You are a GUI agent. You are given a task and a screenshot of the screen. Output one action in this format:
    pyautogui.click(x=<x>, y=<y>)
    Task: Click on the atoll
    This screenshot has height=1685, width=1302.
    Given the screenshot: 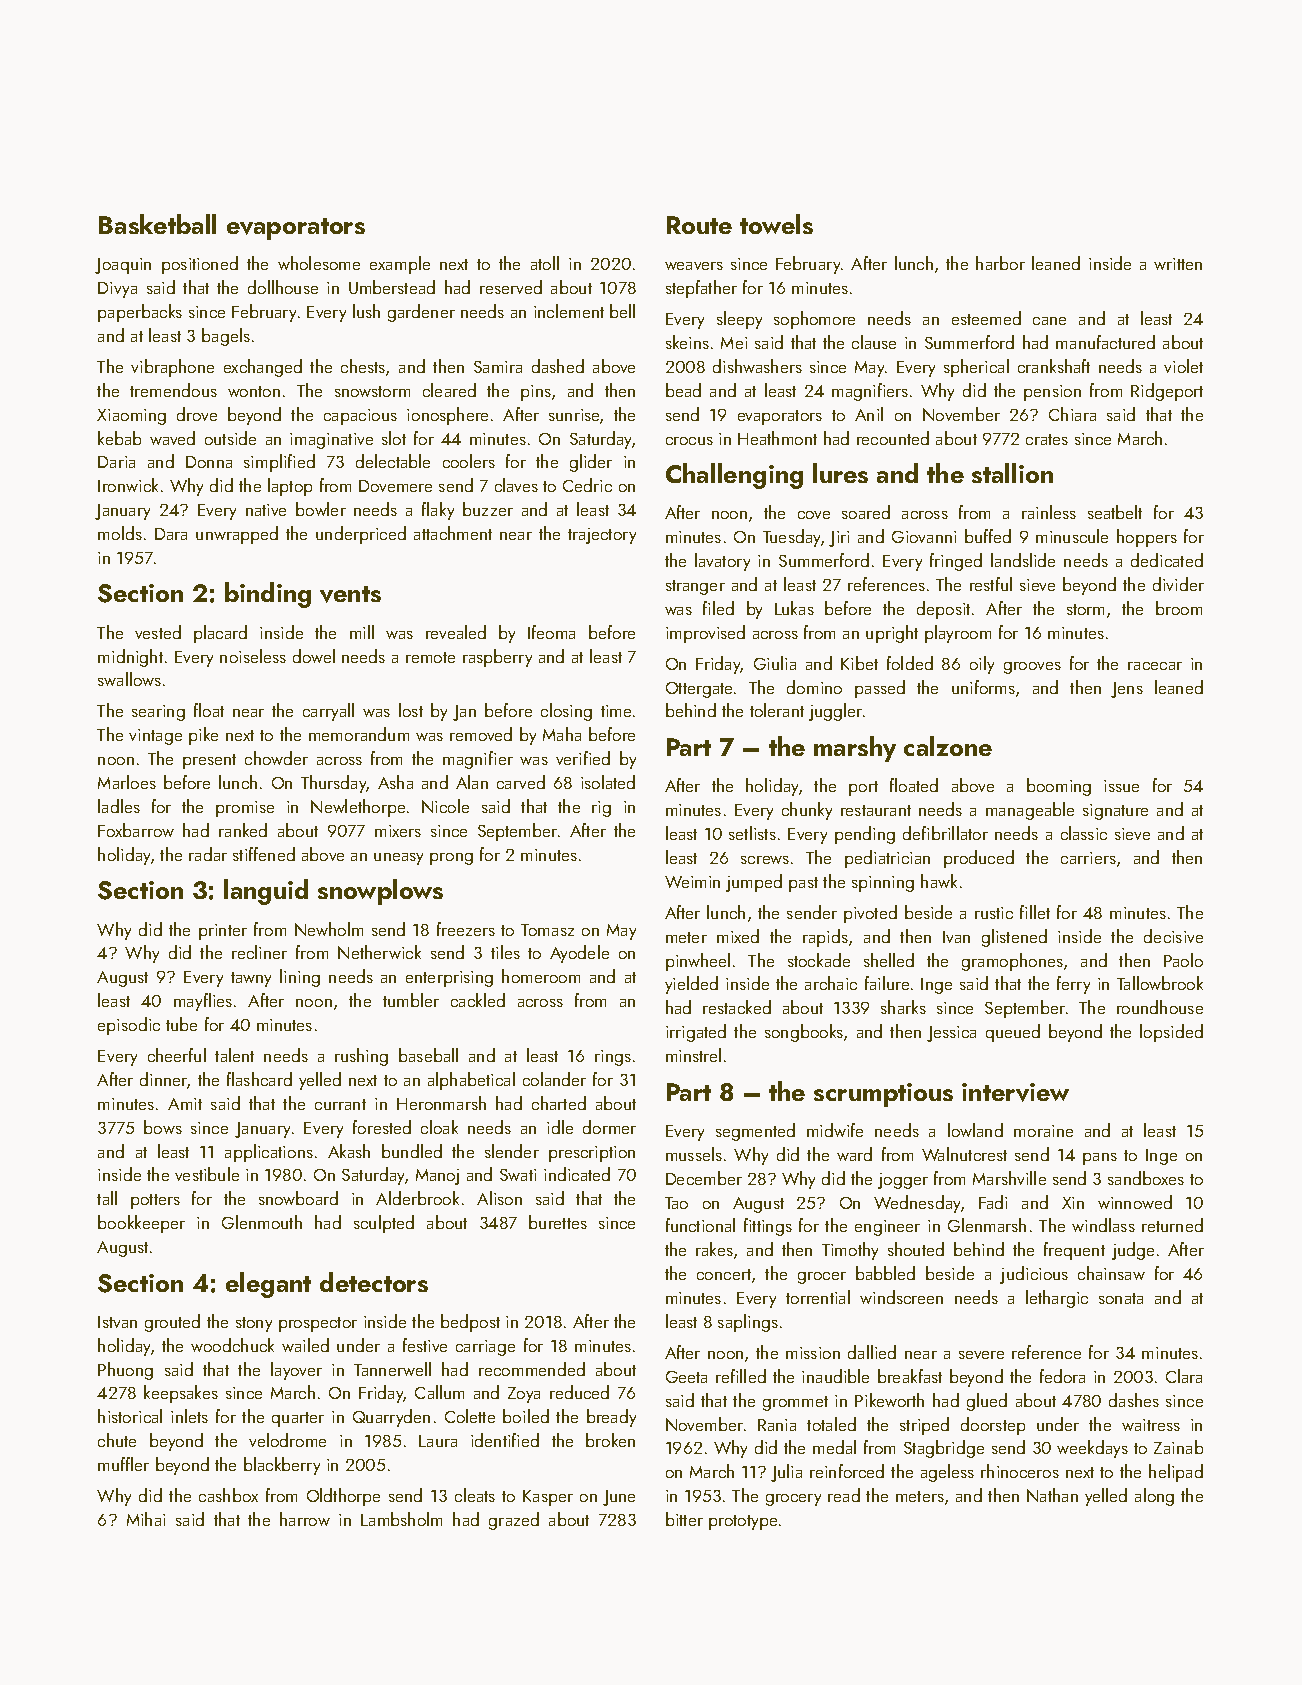 What is the action you would take?
    pyautogui.click(x=545, y=263)
